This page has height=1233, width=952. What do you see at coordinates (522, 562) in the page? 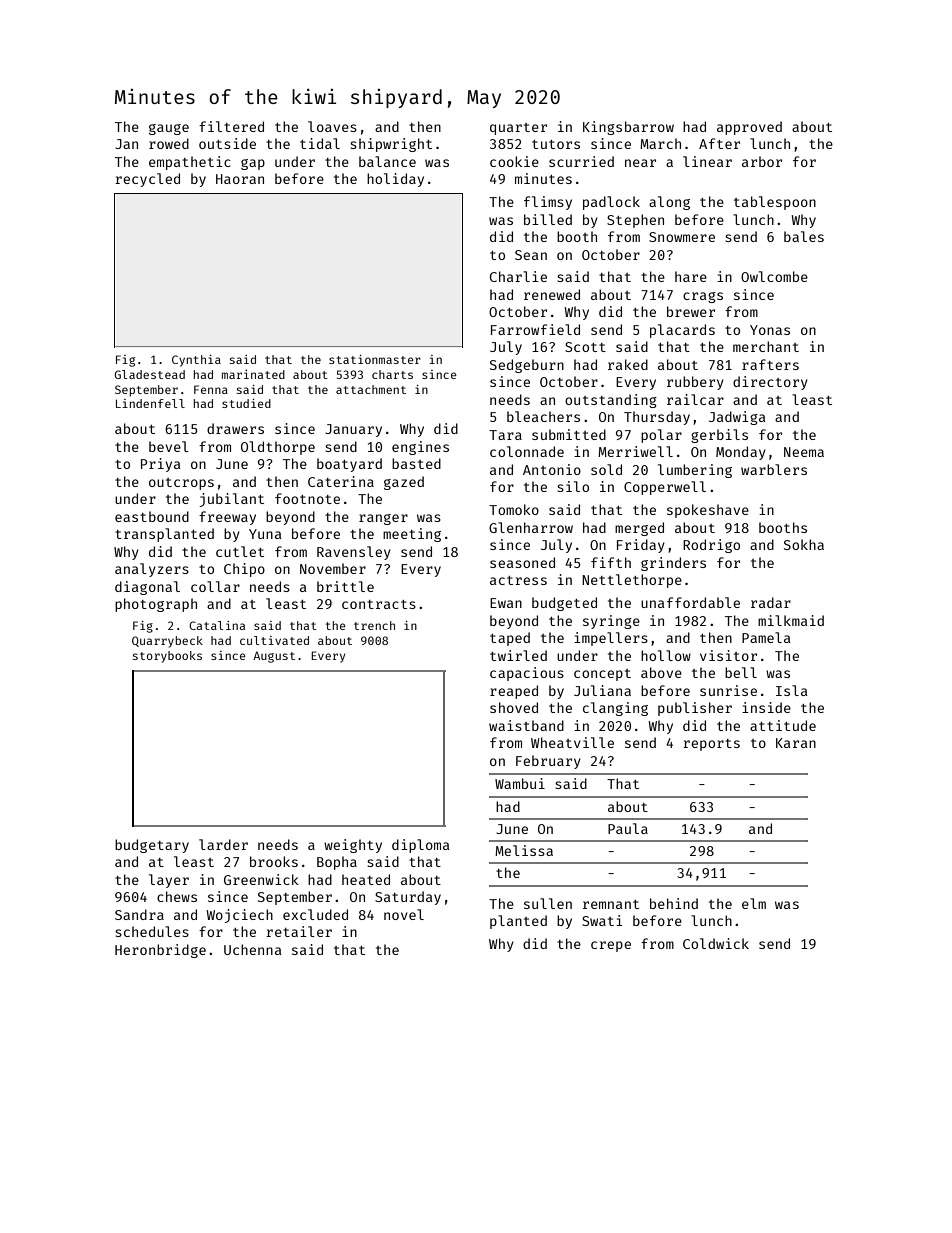
I see `seasoned` at bounding box center [522, 562].
